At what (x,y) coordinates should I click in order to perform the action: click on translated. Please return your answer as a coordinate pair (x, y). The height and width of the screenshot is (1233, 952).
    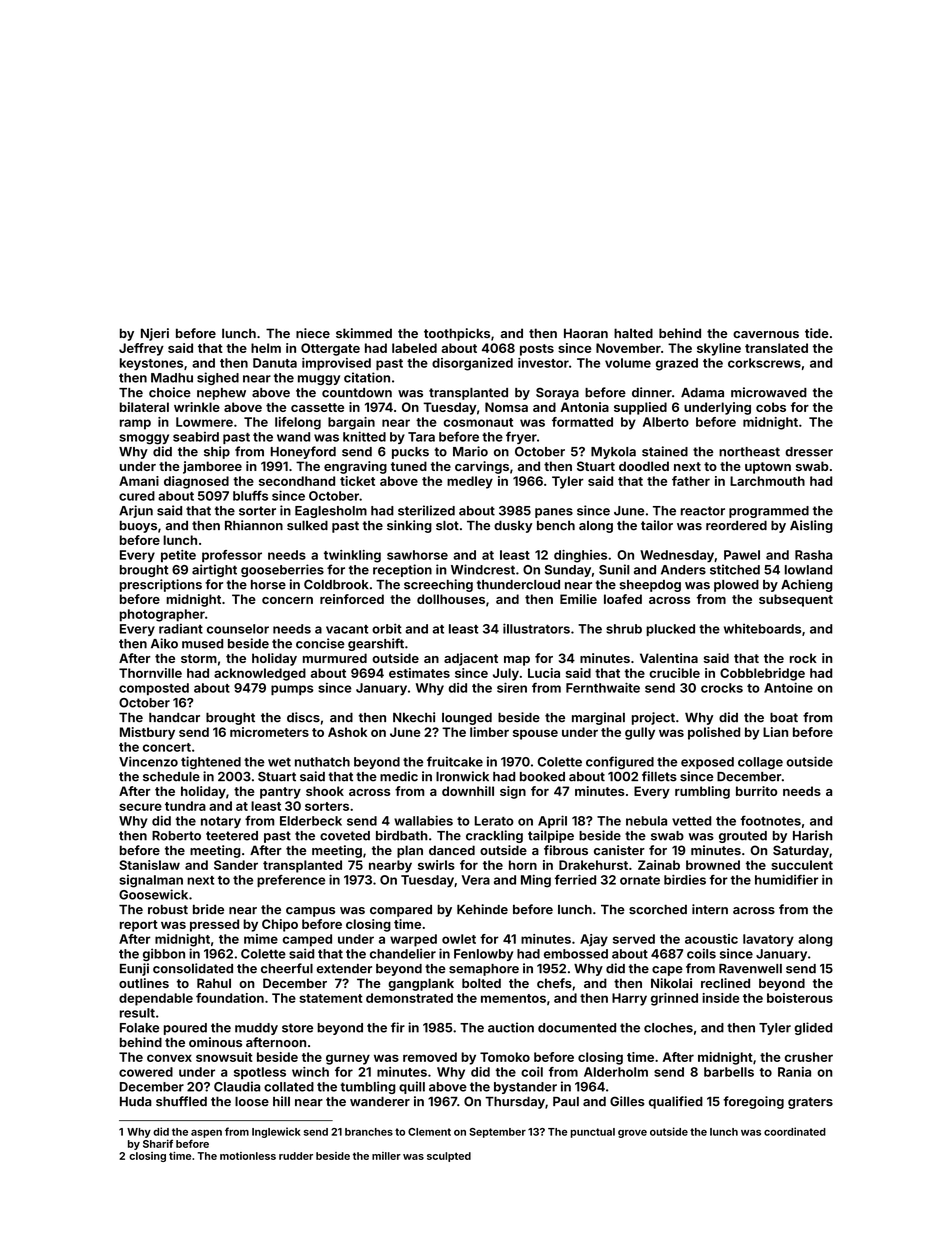
    Looking at the image, I should click on (776, 348).
